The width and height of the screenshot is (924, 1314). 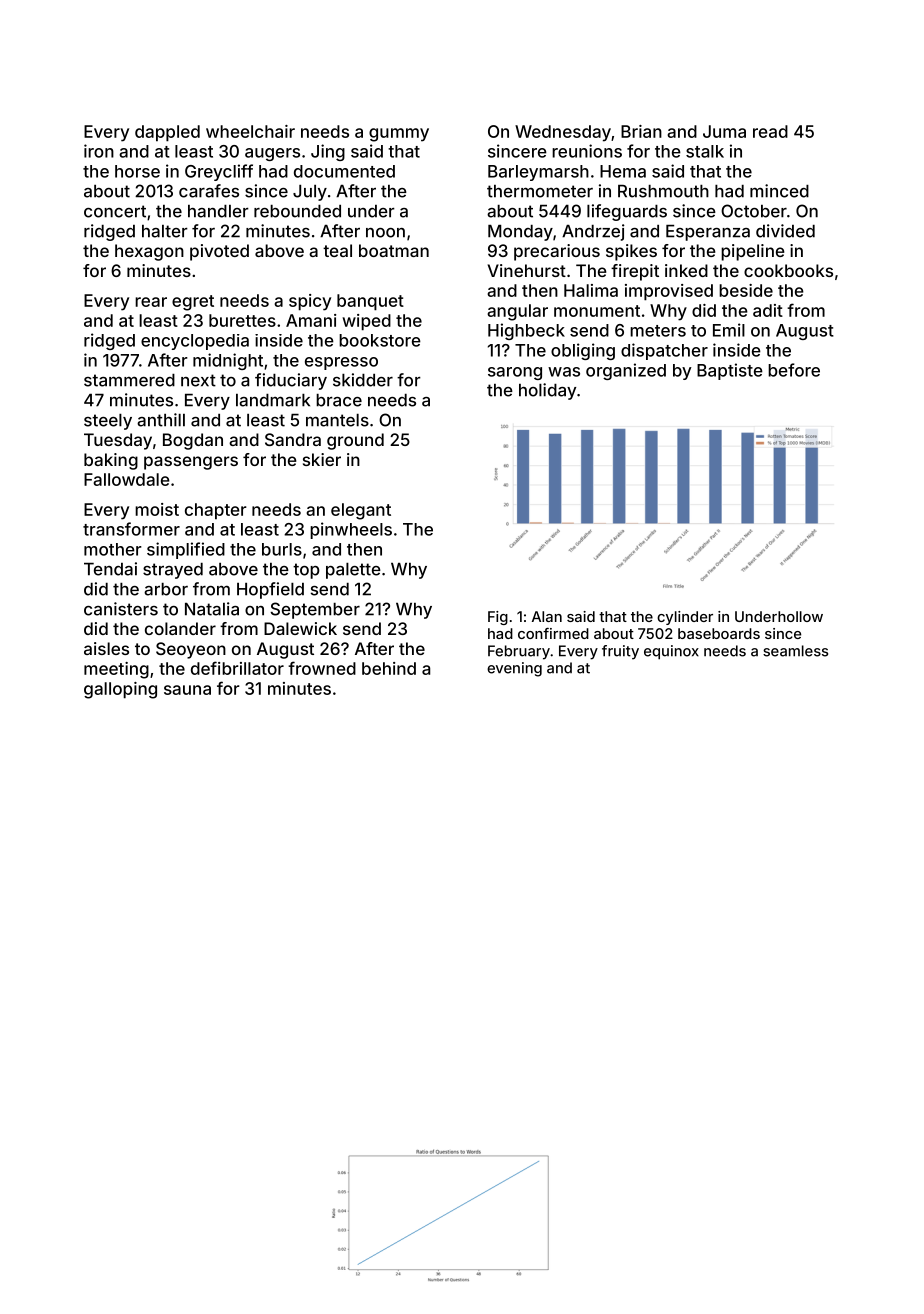 I want to click on galloping, so click(x=120, y=690).
